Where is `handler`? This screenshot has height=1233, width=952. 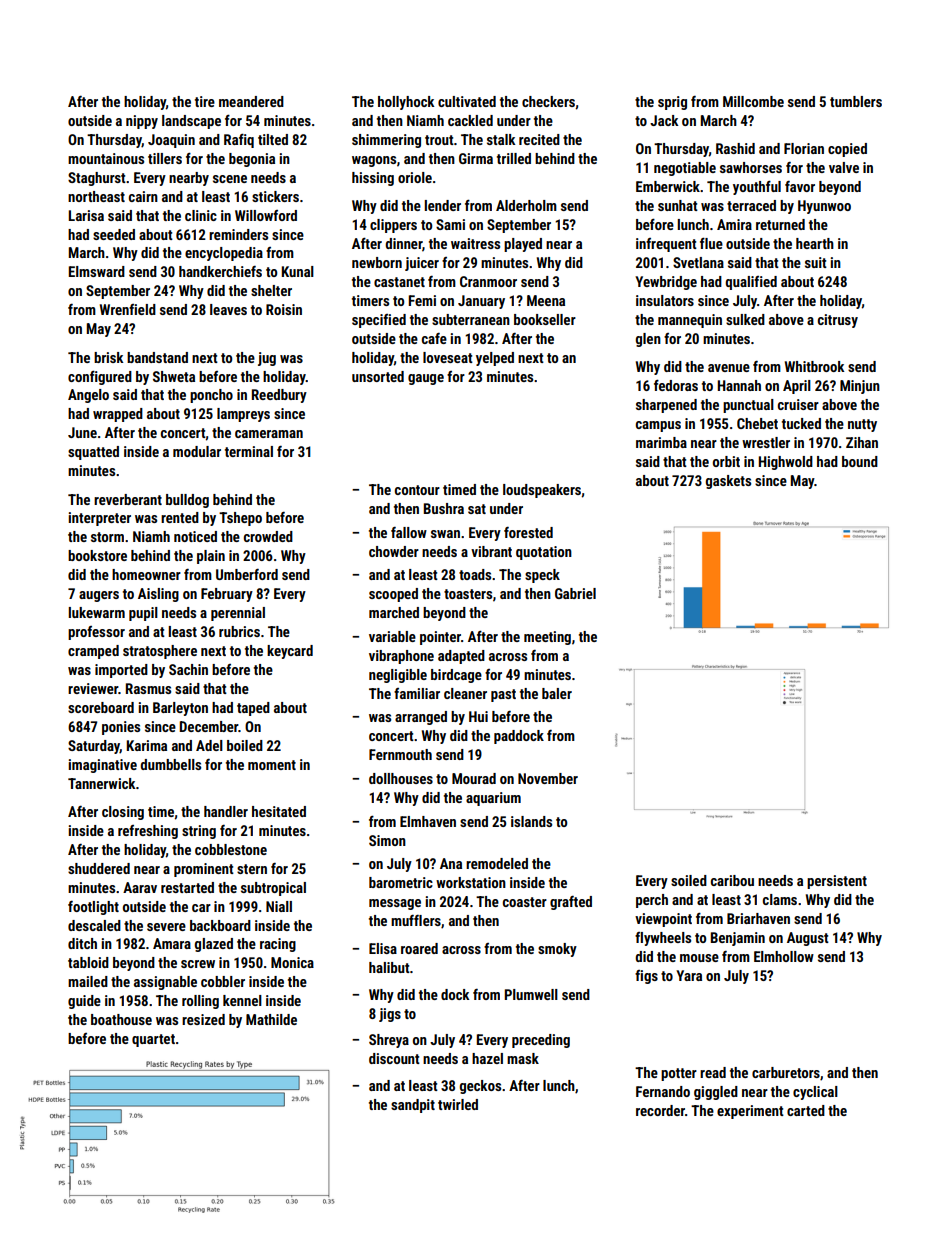
handler is located at coordinates (226, 811).
